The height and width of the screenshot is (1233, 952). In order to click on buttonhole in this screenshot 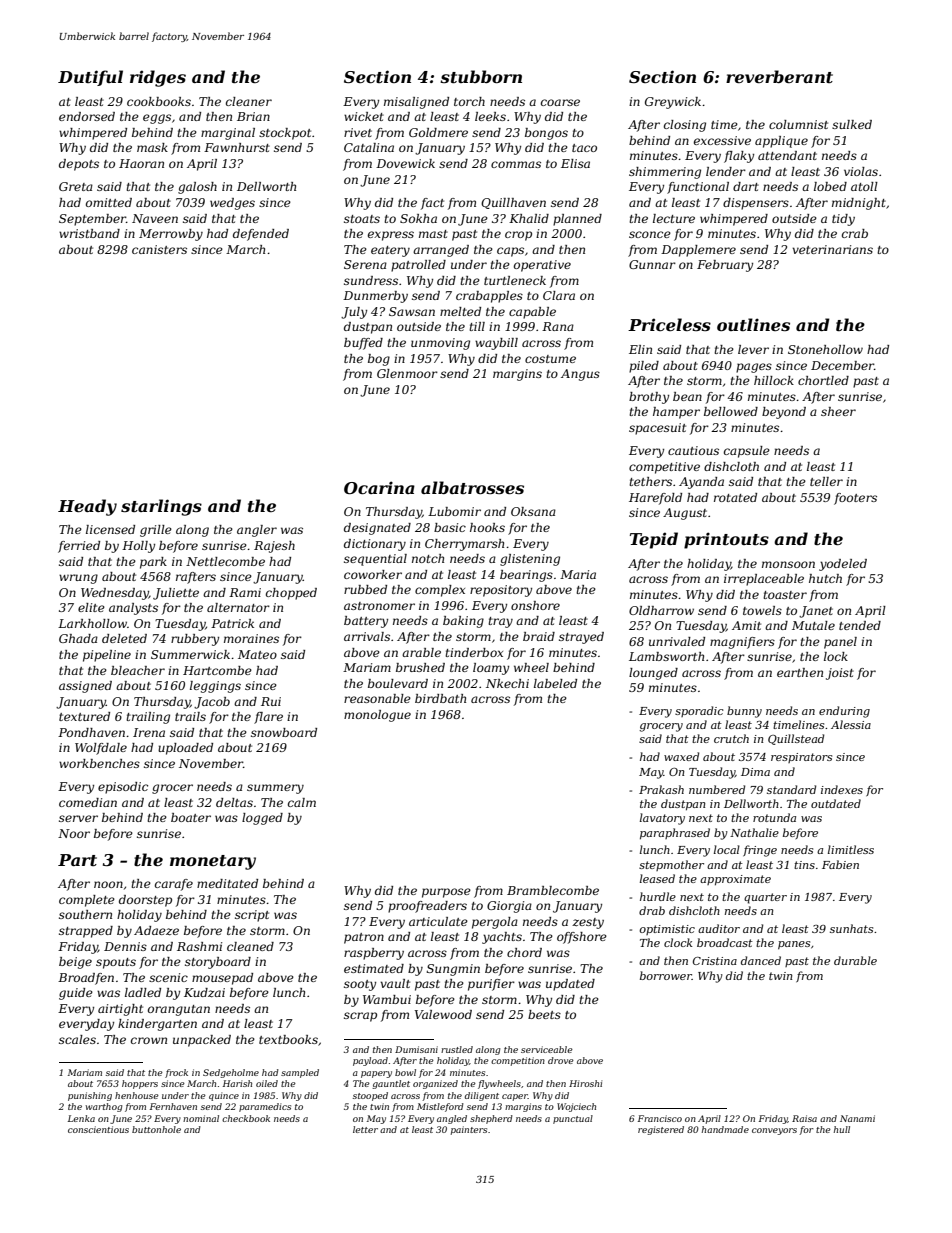, I will do `click(156, 1129)`.
